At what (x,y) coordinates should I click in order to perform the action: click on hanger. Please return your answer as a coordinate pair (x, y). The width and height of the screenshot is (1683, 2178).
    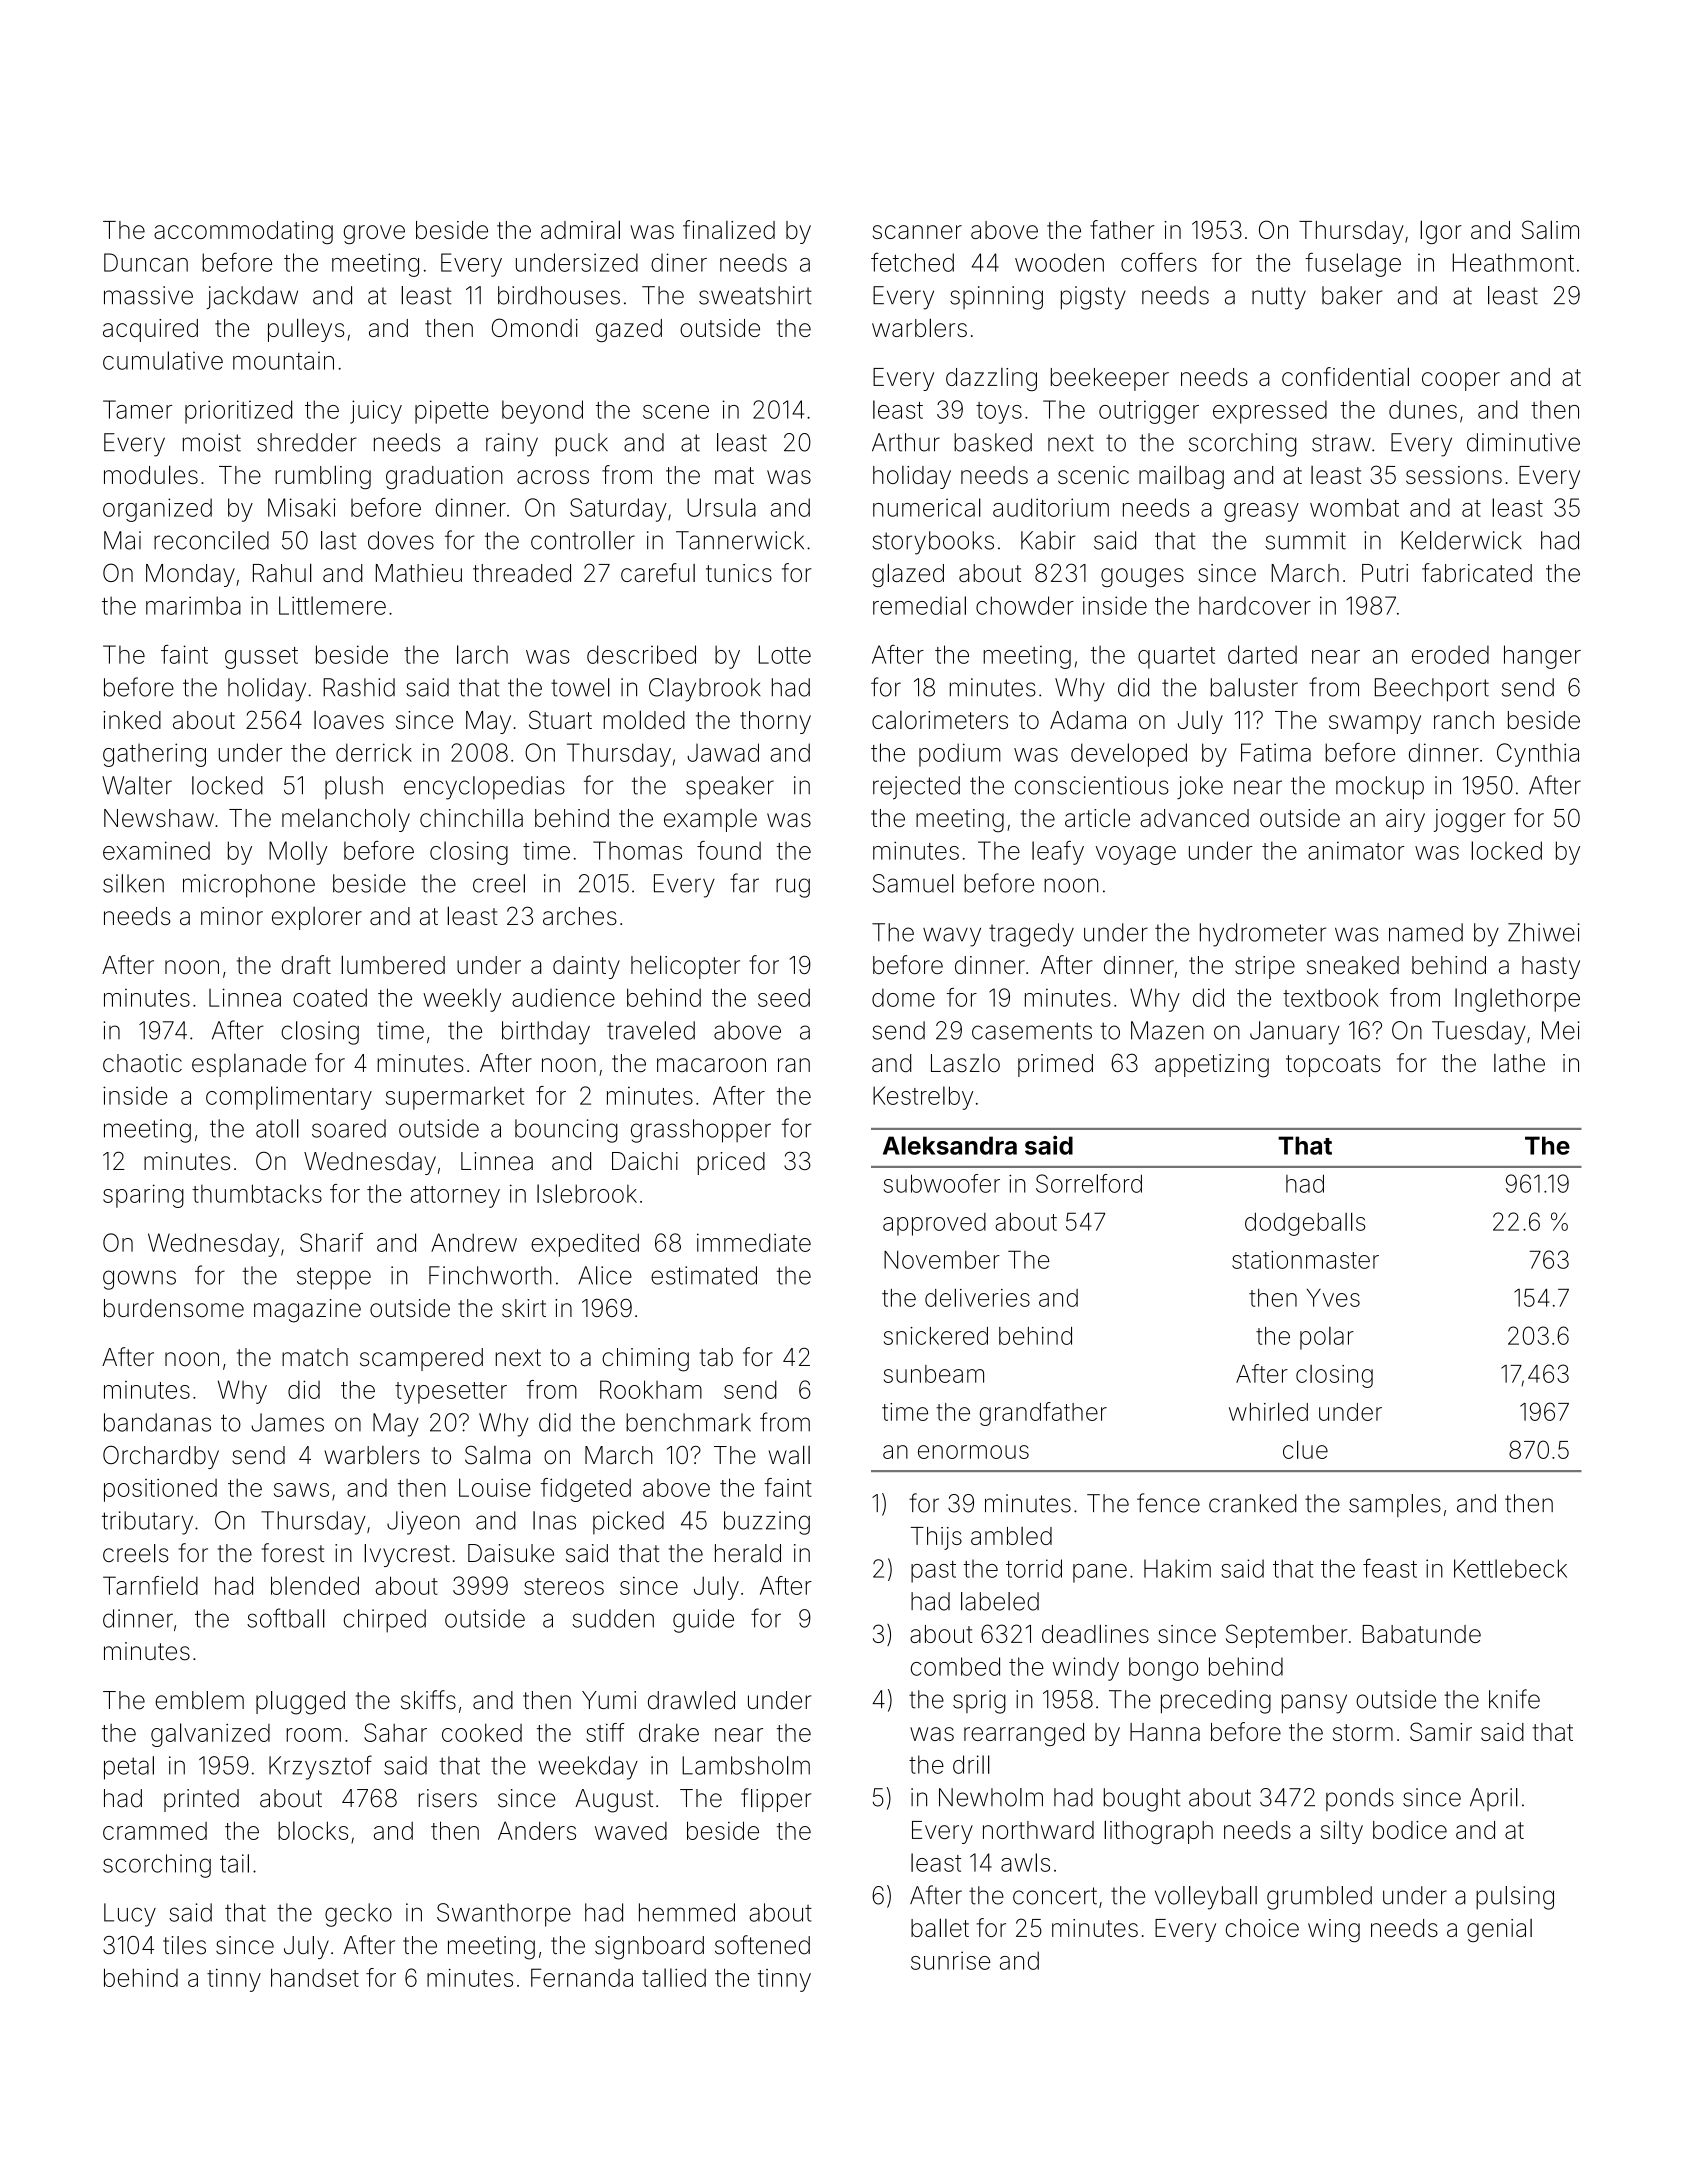
    Looking at the image, I should click on (1542, 657).
